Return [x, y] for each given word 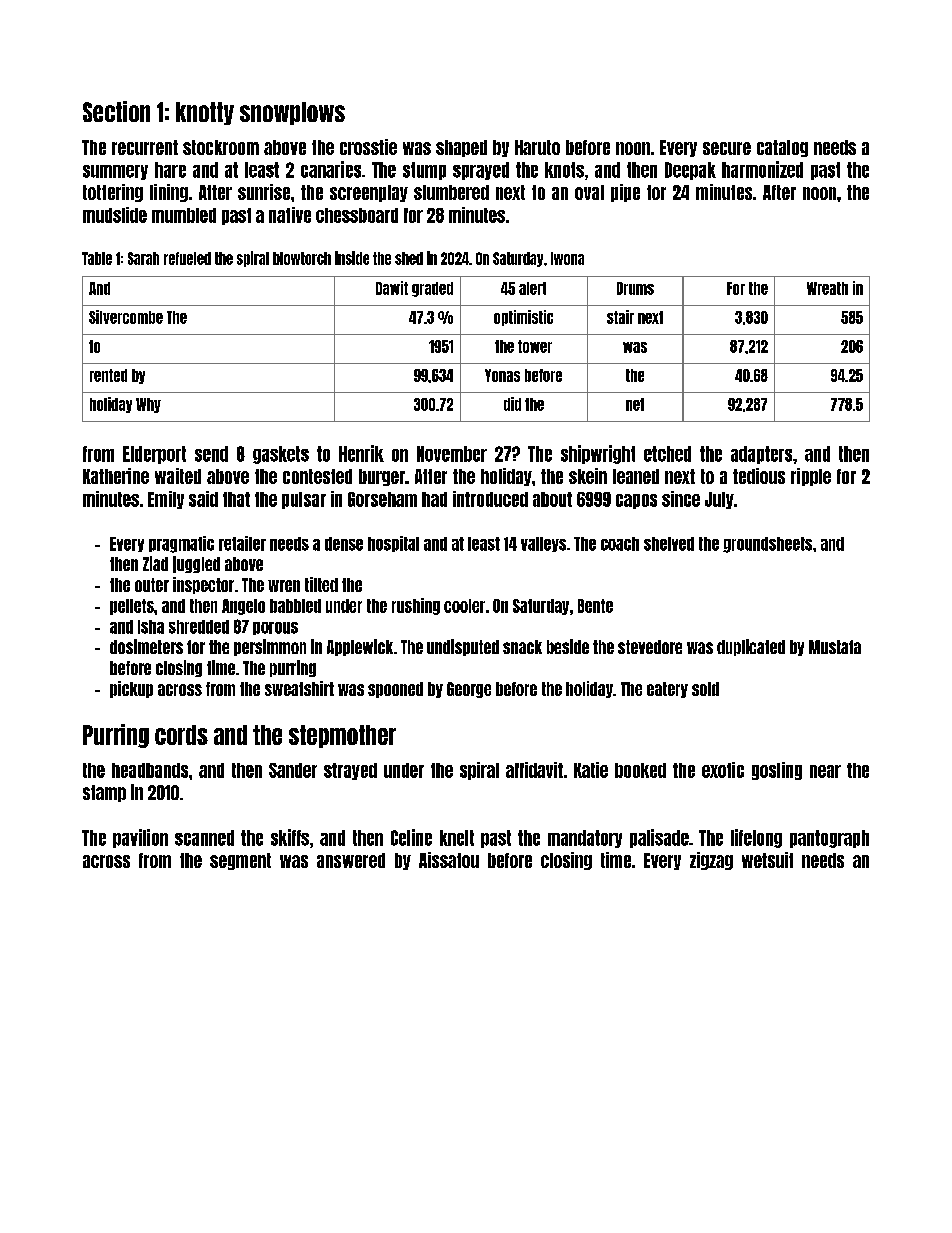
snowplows [292, 113]
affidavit [534, 770]
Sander [293, 770]
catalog [782, 148]
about [552, 499]
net [635, 404]
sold [705, 689]
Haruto [537, 147]
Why [148, 405]
